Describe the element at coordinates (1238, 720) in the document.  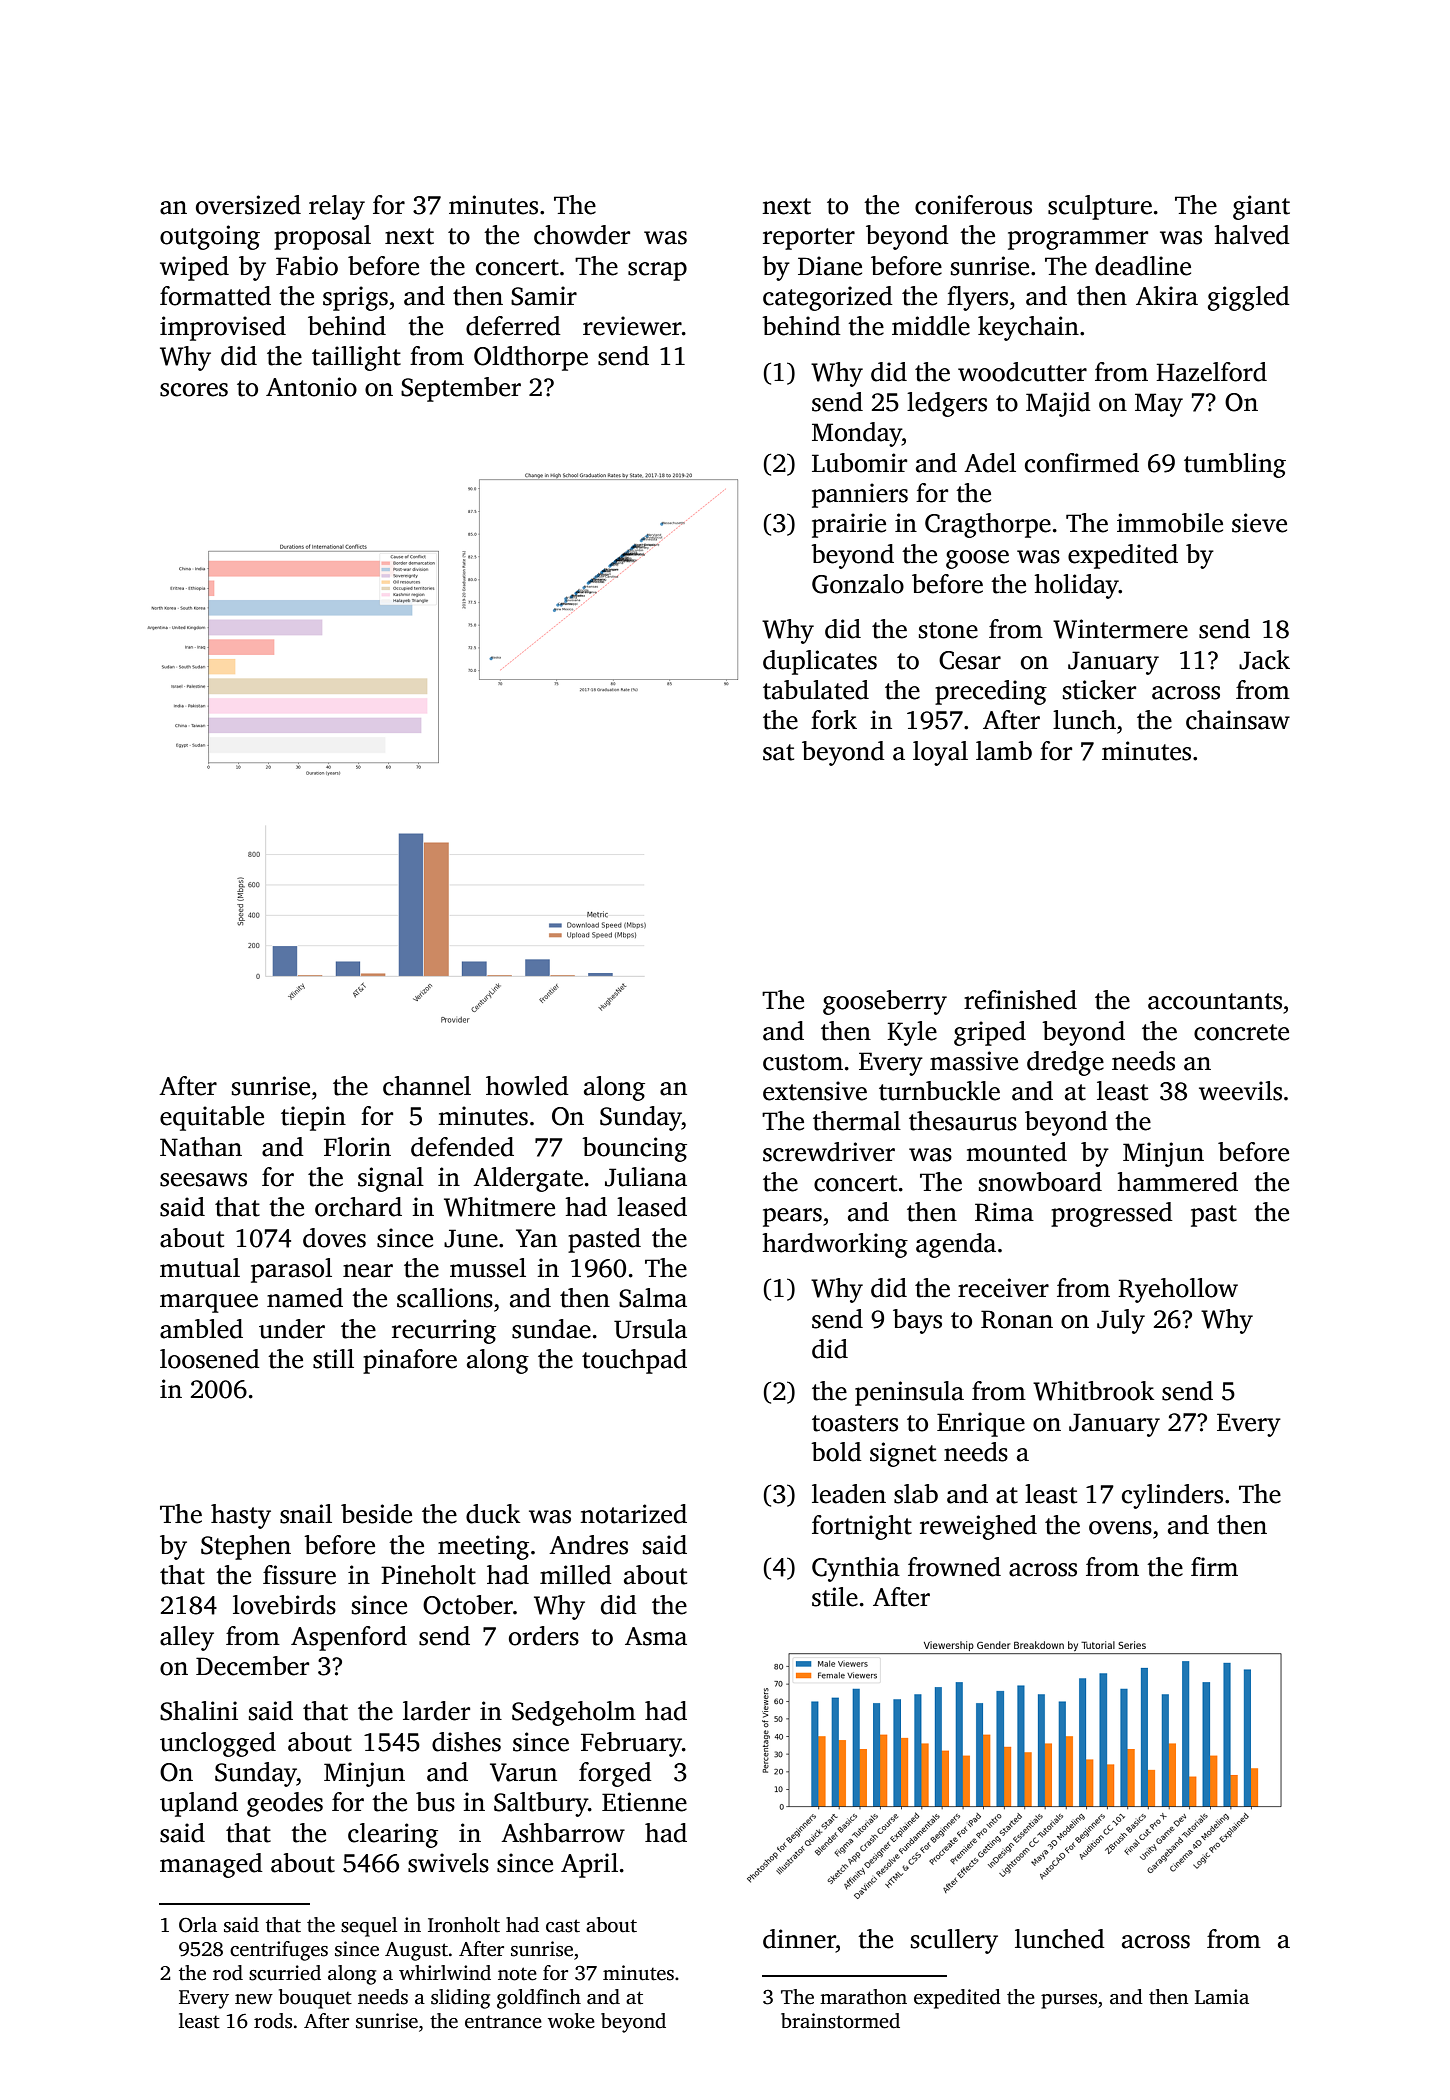
I see `chainsaw` at that location.
